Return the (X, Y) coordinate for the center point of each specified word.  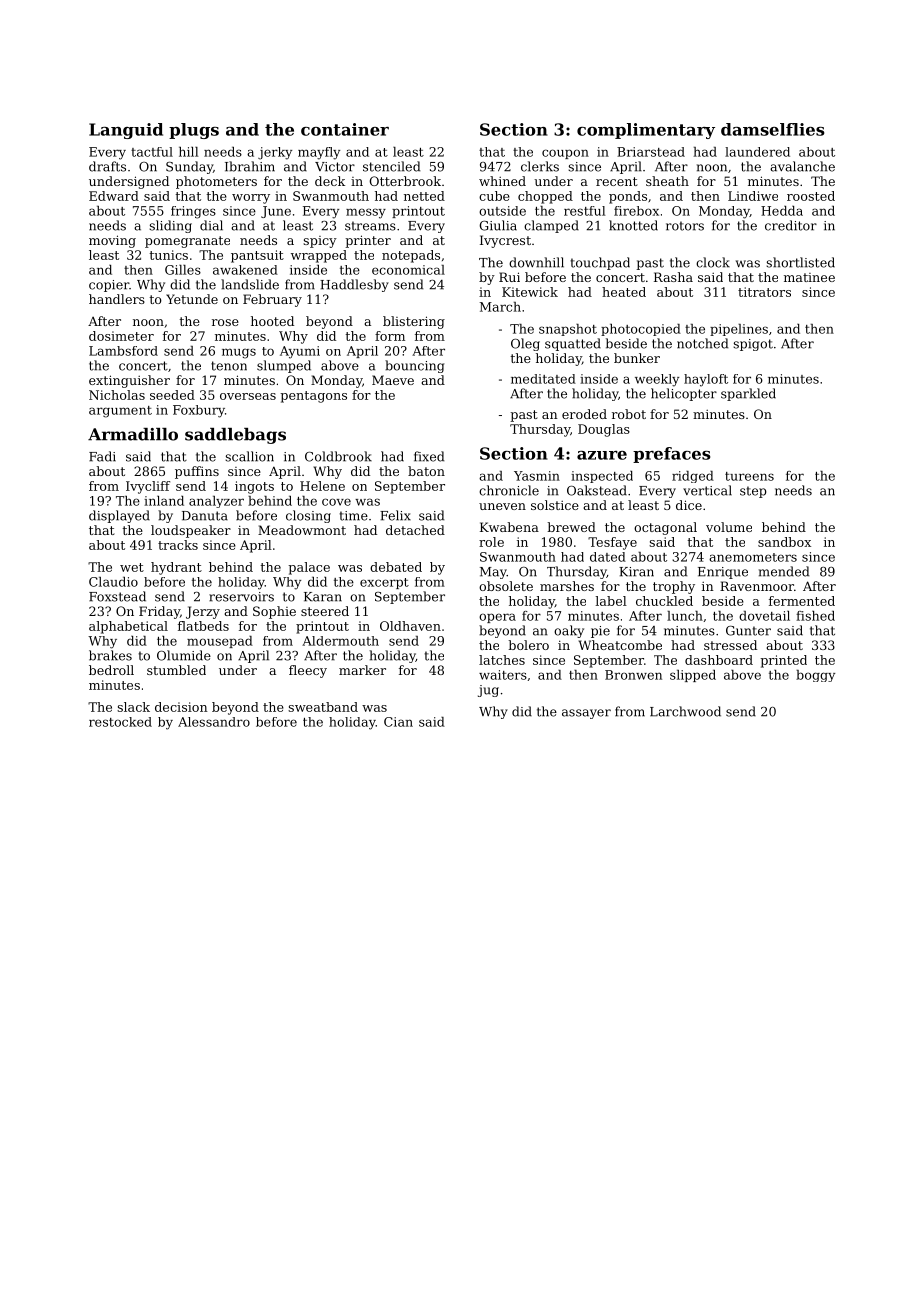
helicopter (684, 394)
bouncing (414, 366)
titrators (764, 292)
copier (109, 286)
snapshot (568, 330)
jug (488, 691)
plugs (194, 131)
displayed (119, 516)
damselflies (772, 129)
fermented (802, 601)
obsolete (506, 586)
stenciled (391, 166)
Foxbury (199, 411)
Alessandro (214, 722)
